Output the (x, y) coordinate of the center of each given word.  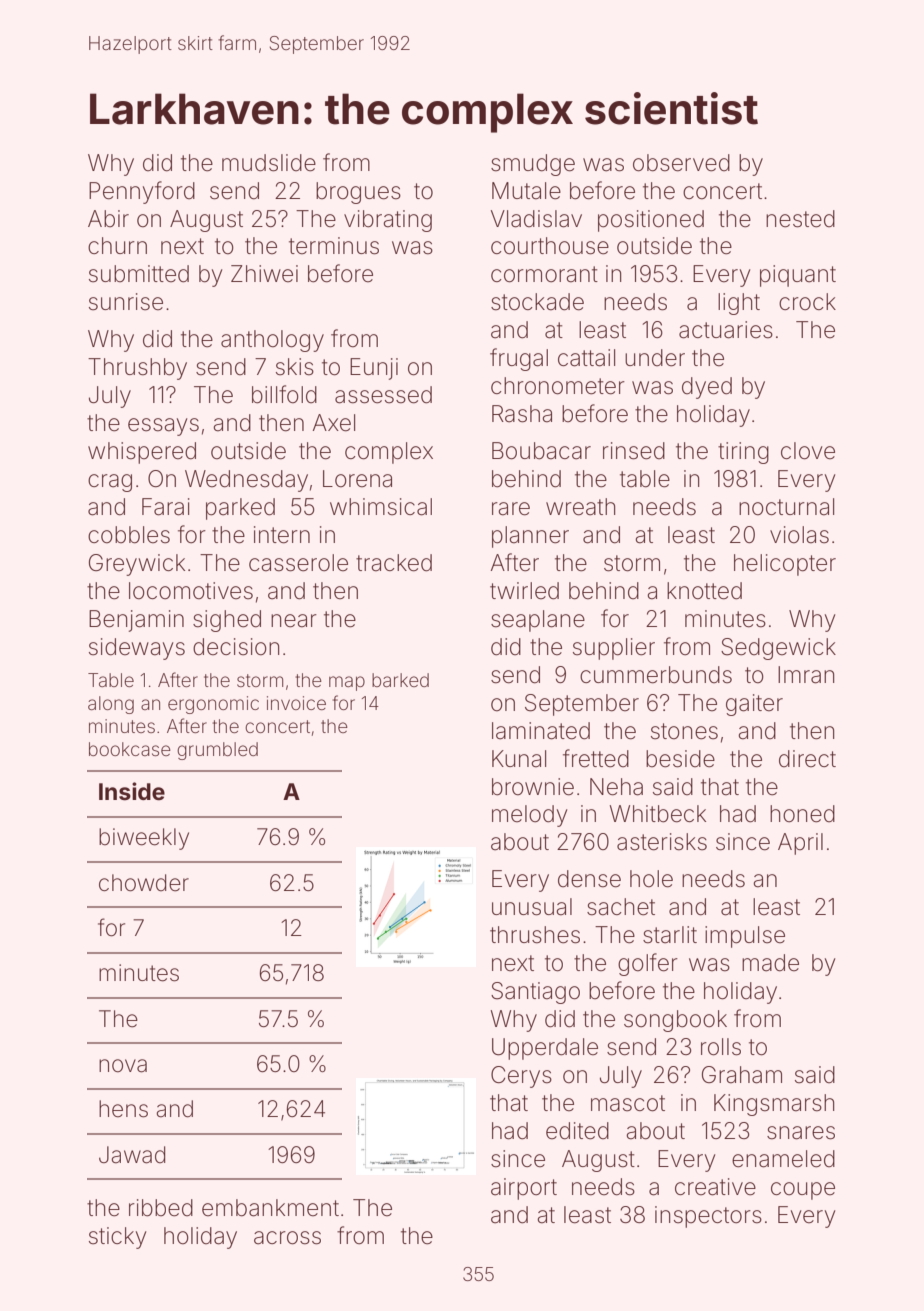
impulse (745, 937)
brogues (358, 193)
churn (117, 245)
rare (511, 509)
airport (524, 1189)
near (294, 621)
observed (681, 163)
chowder (144, 883)
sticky (117, 1238)
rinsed (634, 451)
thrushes (535, 935)
